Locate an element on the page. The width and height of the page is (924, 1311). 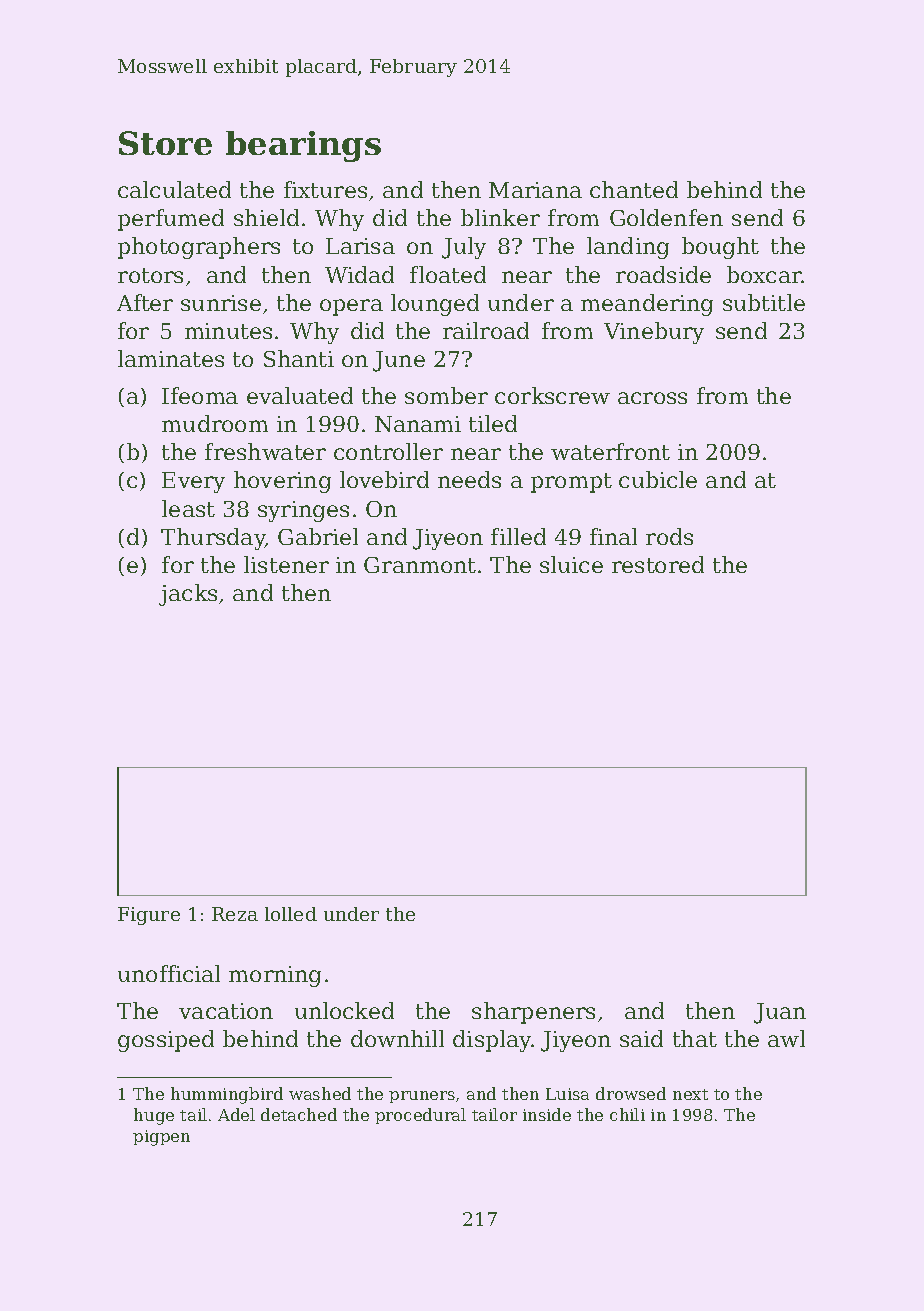
shield is located at coordinates (266, 217).
